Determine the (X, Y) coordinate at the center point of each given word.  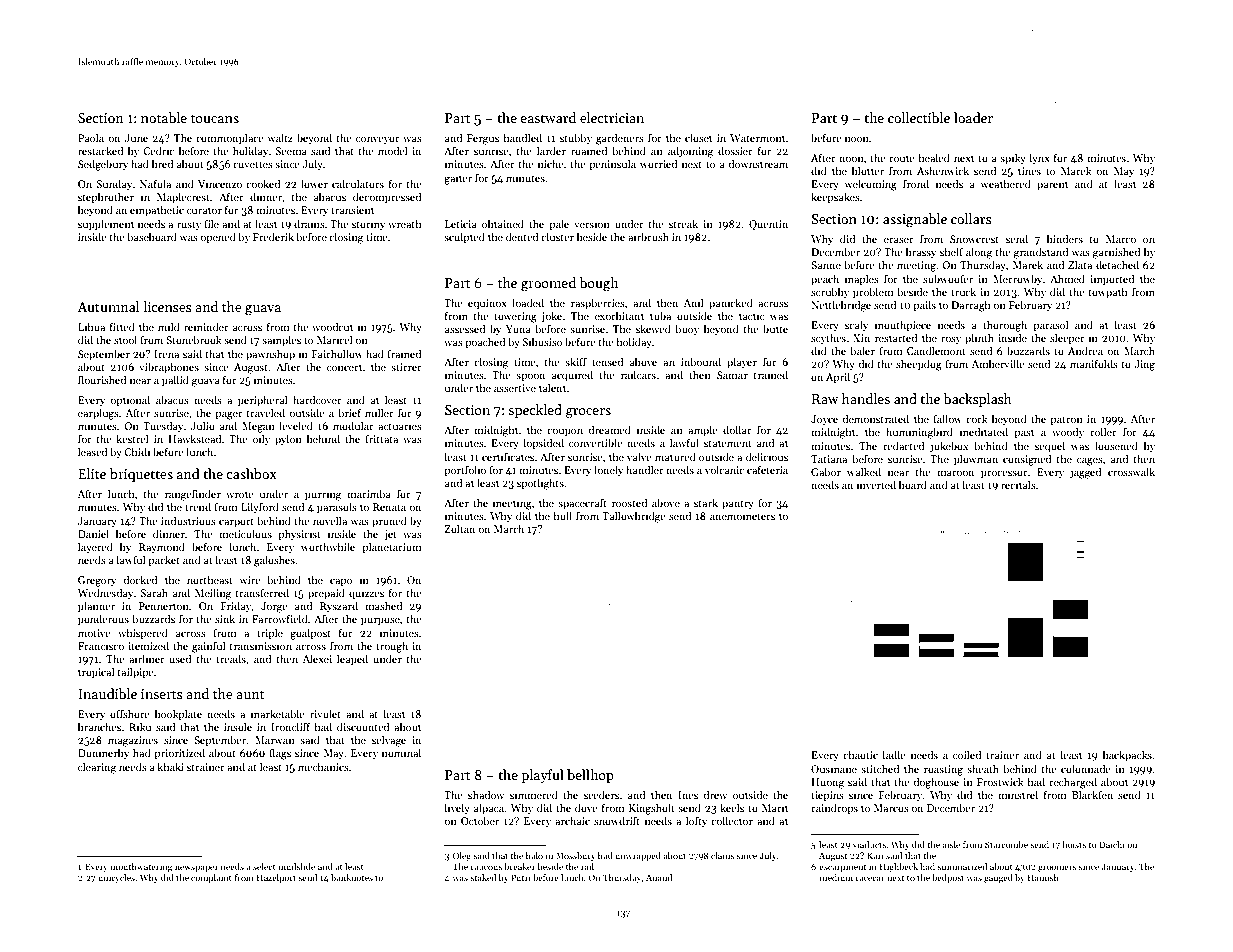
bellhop (590, 776)
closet (698, 137)
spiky (1013, 159)
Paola (91, 137)
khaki (170, 766)
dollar (737, 429)
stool (125, 339)
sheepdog (919, 365)
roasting (943, 770)
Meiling (213, 594)
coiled (967, 754)
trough (392, 647)
